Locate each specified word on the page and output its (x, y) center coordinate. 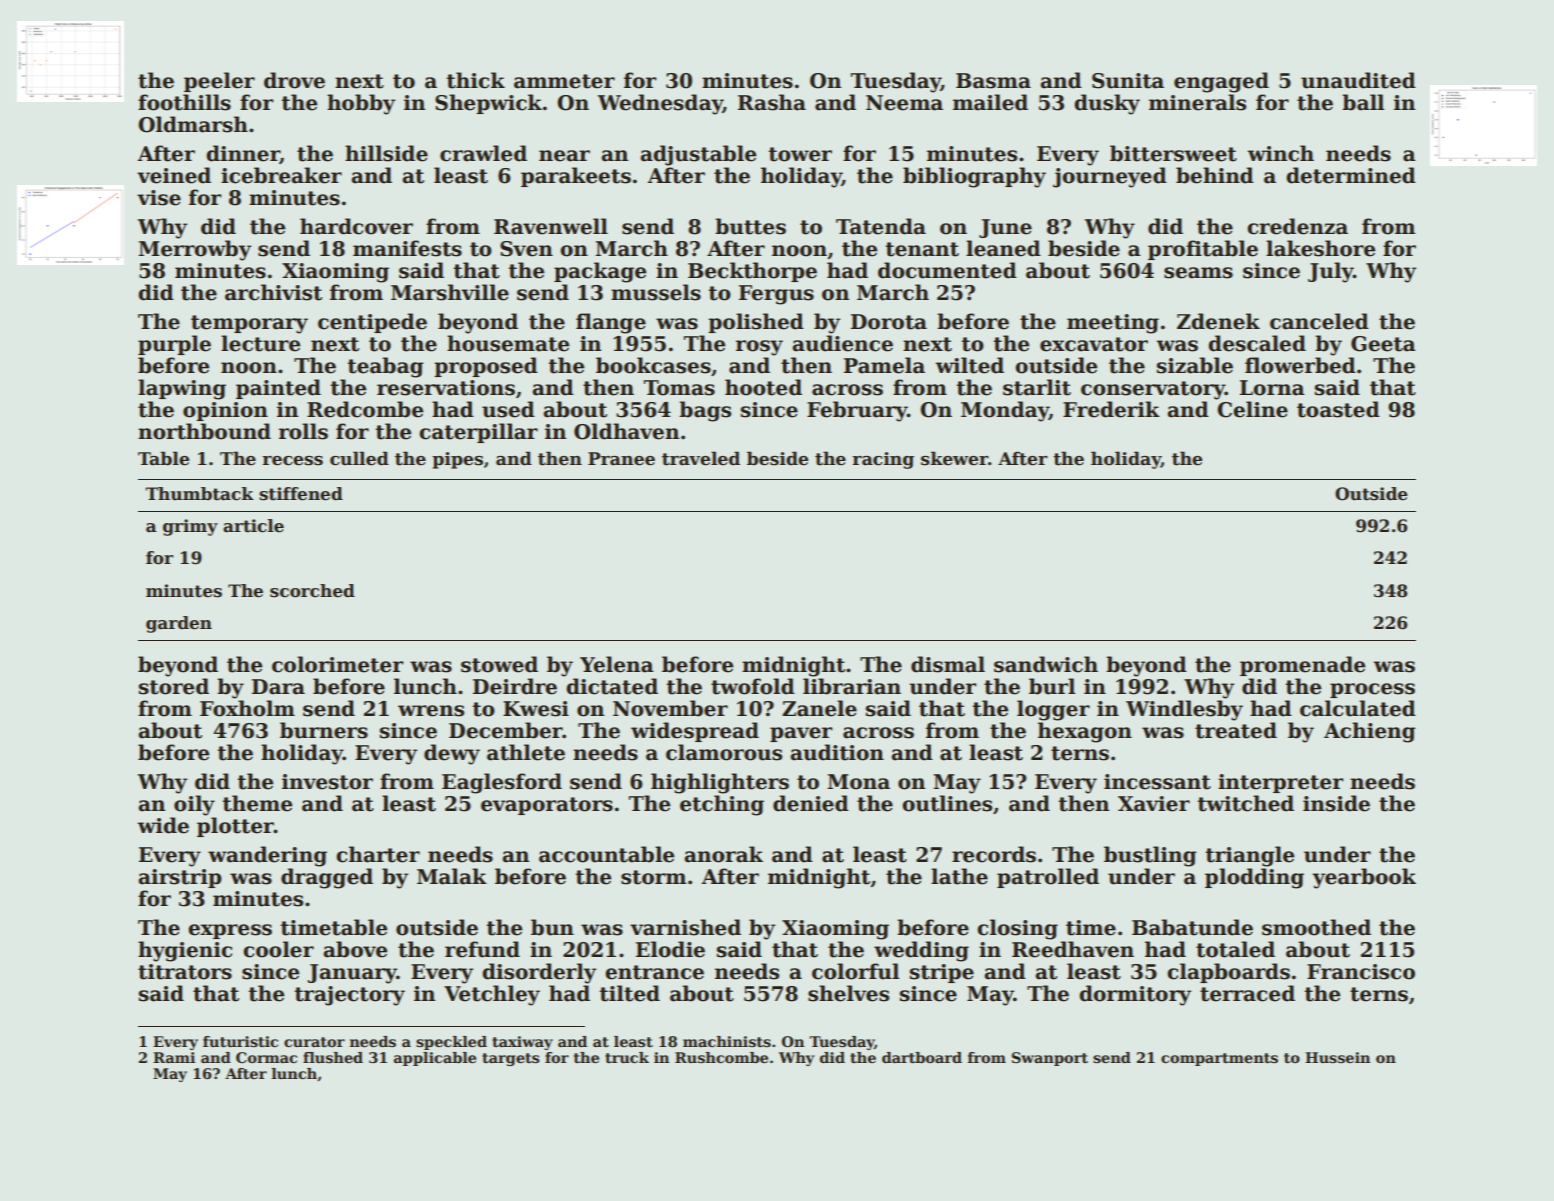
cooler (278, 949)
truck (627, 1057)
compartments (1219, 1059)
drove (294, 80)
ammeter (564, 81)
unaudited (1358, 80)
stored (174, 686)
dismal (948, 664)
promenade (1302, 666)
